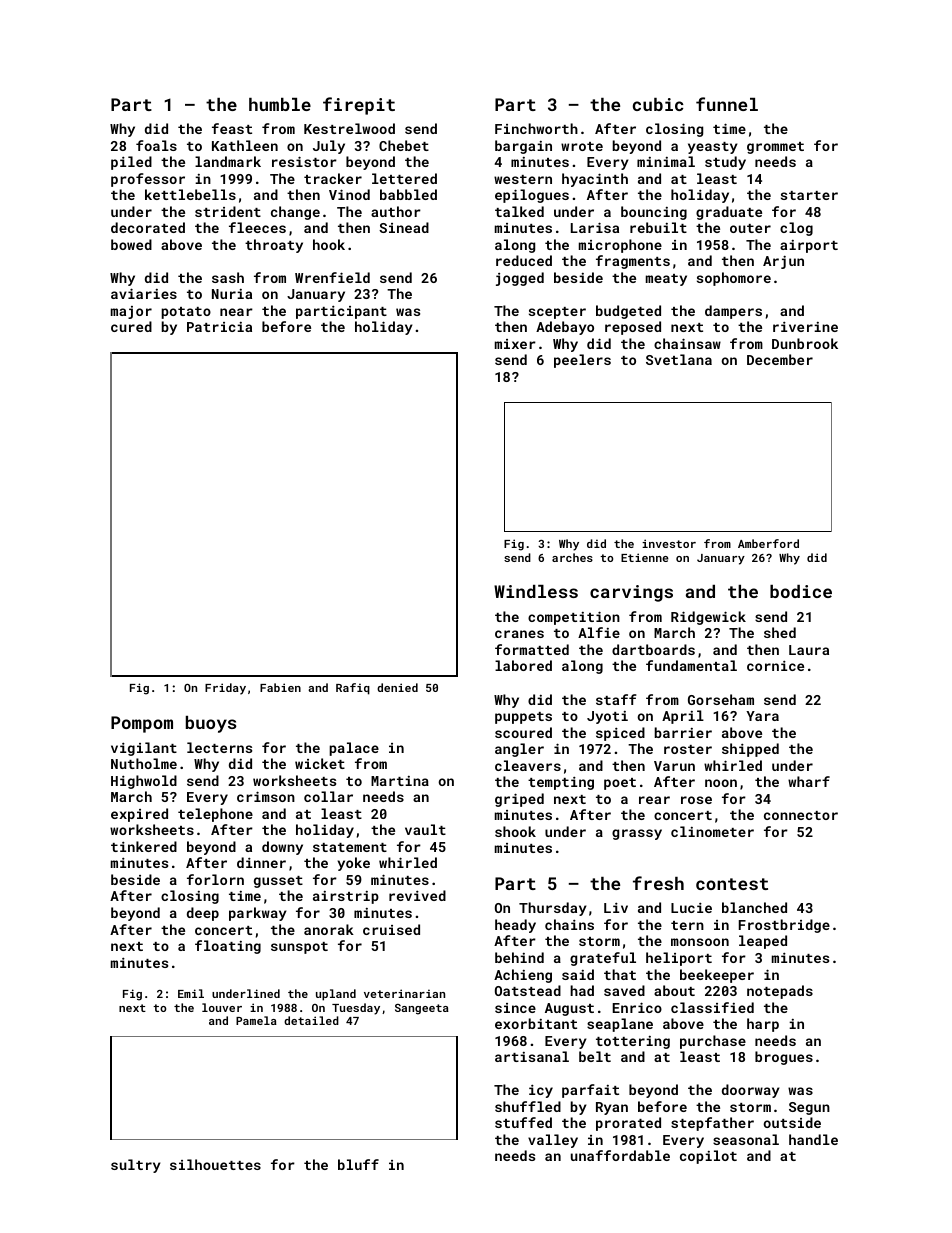 Image resolution: width=952 pixels, height=1233 pixels. Describe the element at coordinates (404, 145) in the screenshot. I see `Chebet` at that location.
